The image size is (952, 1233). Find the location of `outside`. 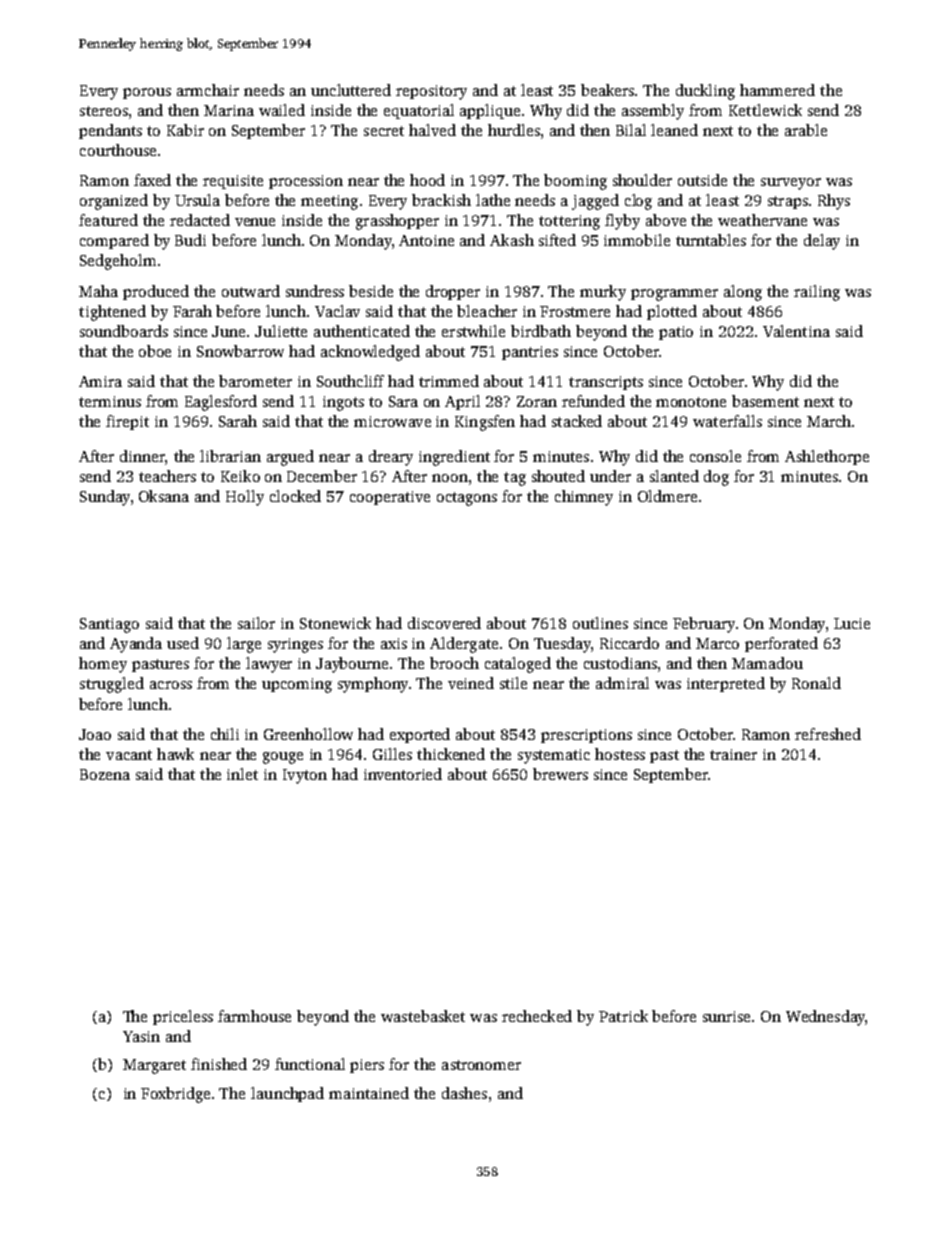

outside is located at coordinates (702, 180).
